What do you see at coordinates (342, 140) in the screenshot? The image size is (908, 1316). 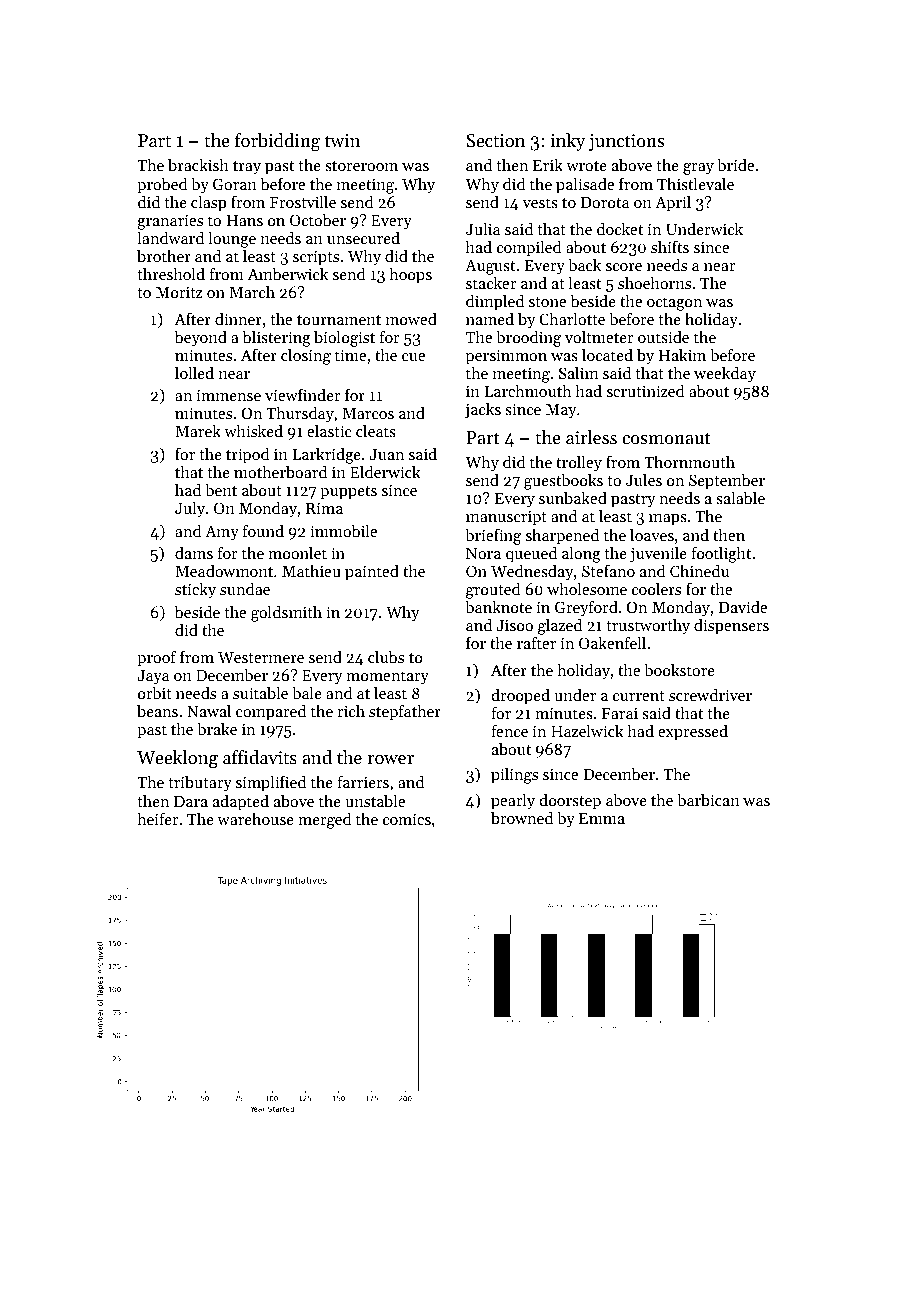 I see `twin` at bounding box center [342, 140].
